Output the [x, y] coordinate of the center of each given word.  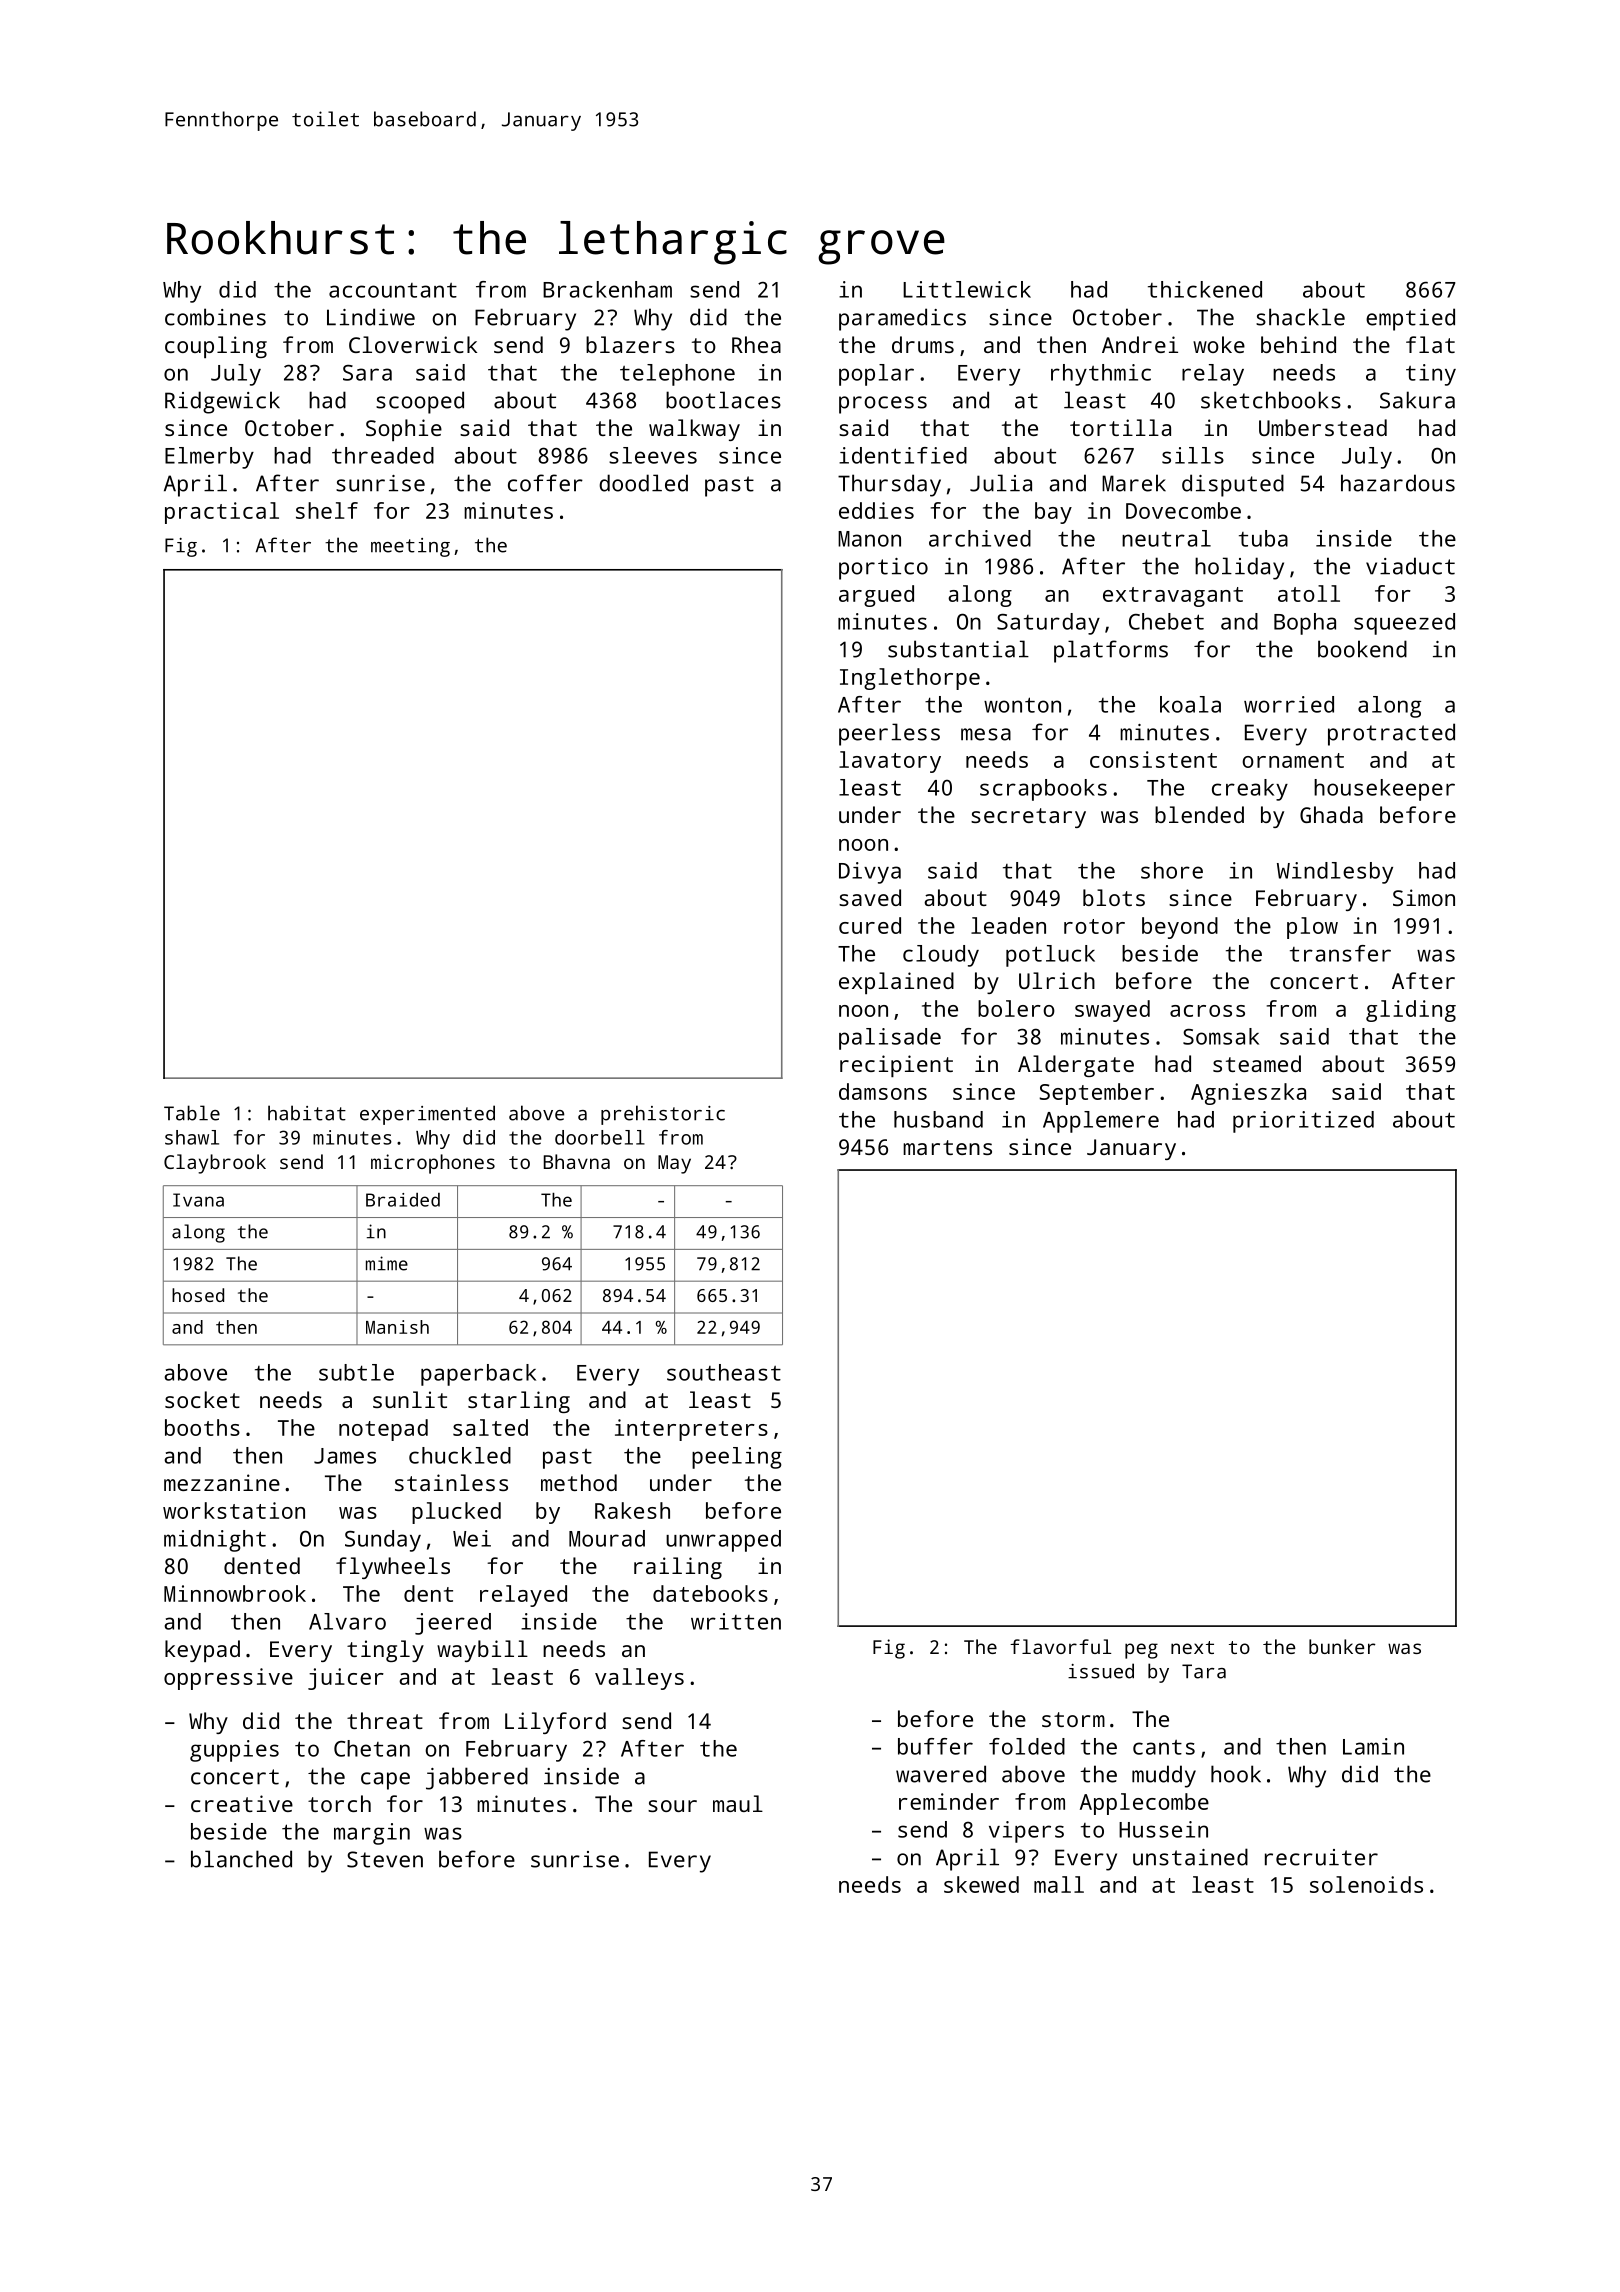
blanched [241, 1859]
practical [222, 513]
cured [870, 925]
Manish [397, 1327]
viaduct [1410, 566]
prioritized [1303, 1122]
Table [192, 1113]
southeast [724, 1372]
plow [1312, 928]
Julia [1001, 483]
